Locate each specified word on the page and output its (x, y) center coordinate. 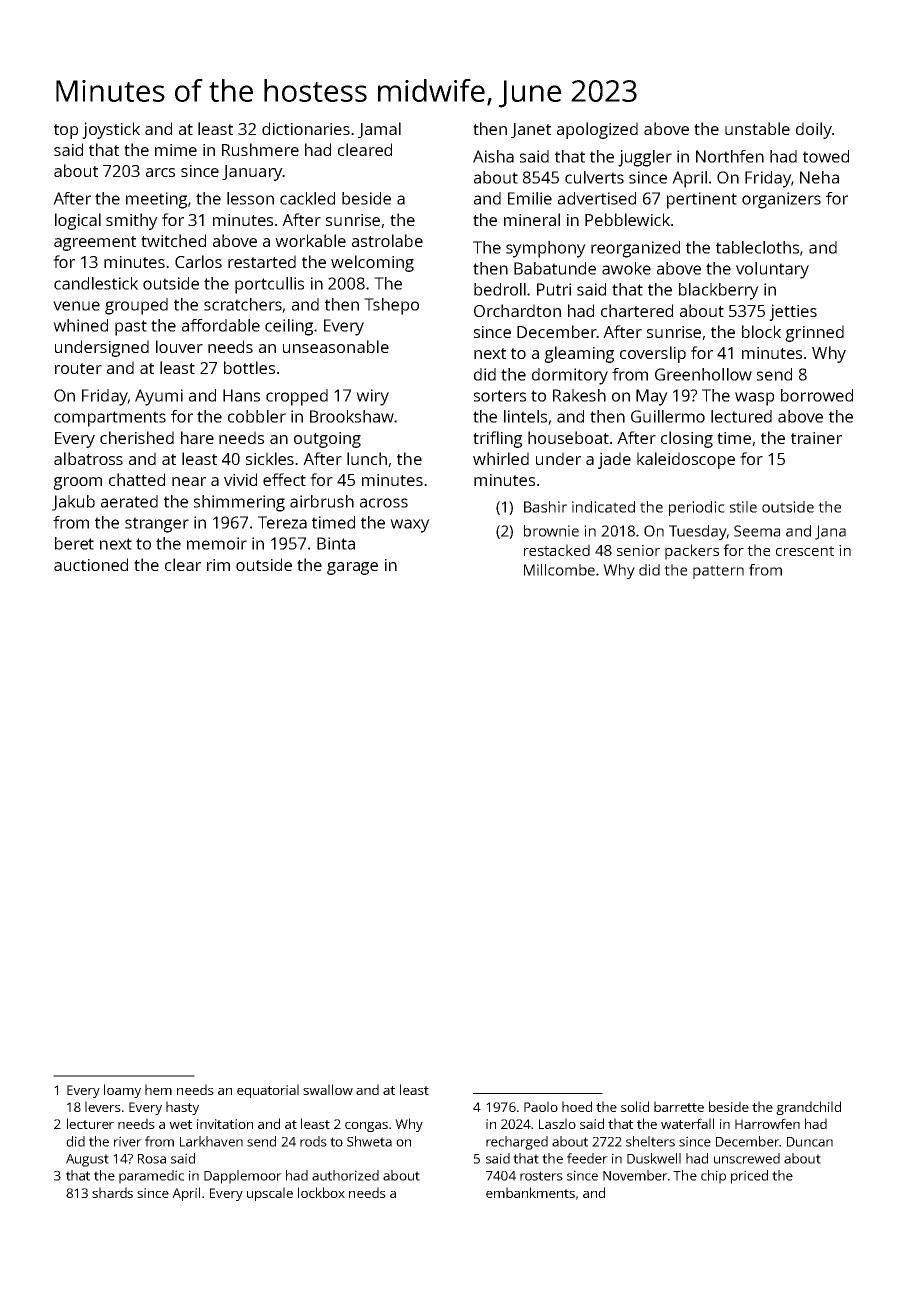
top (66, 131)
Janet (531, 130)
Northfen (730, 156)
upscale (270, 1194)
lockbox (321, 1192)
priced (749, 1177)
